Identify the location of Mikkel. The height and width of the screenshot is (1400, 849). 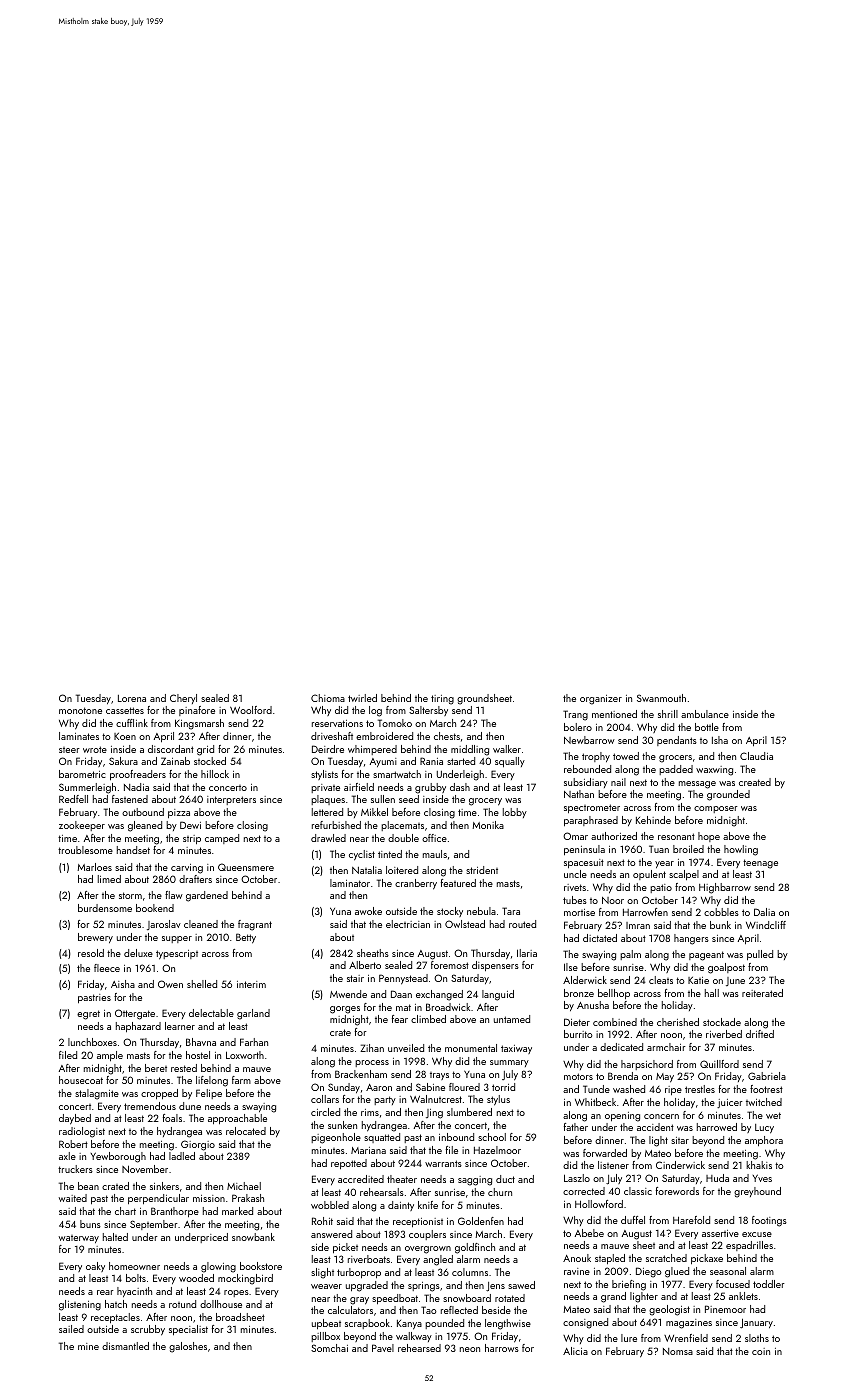
(374, 812).
